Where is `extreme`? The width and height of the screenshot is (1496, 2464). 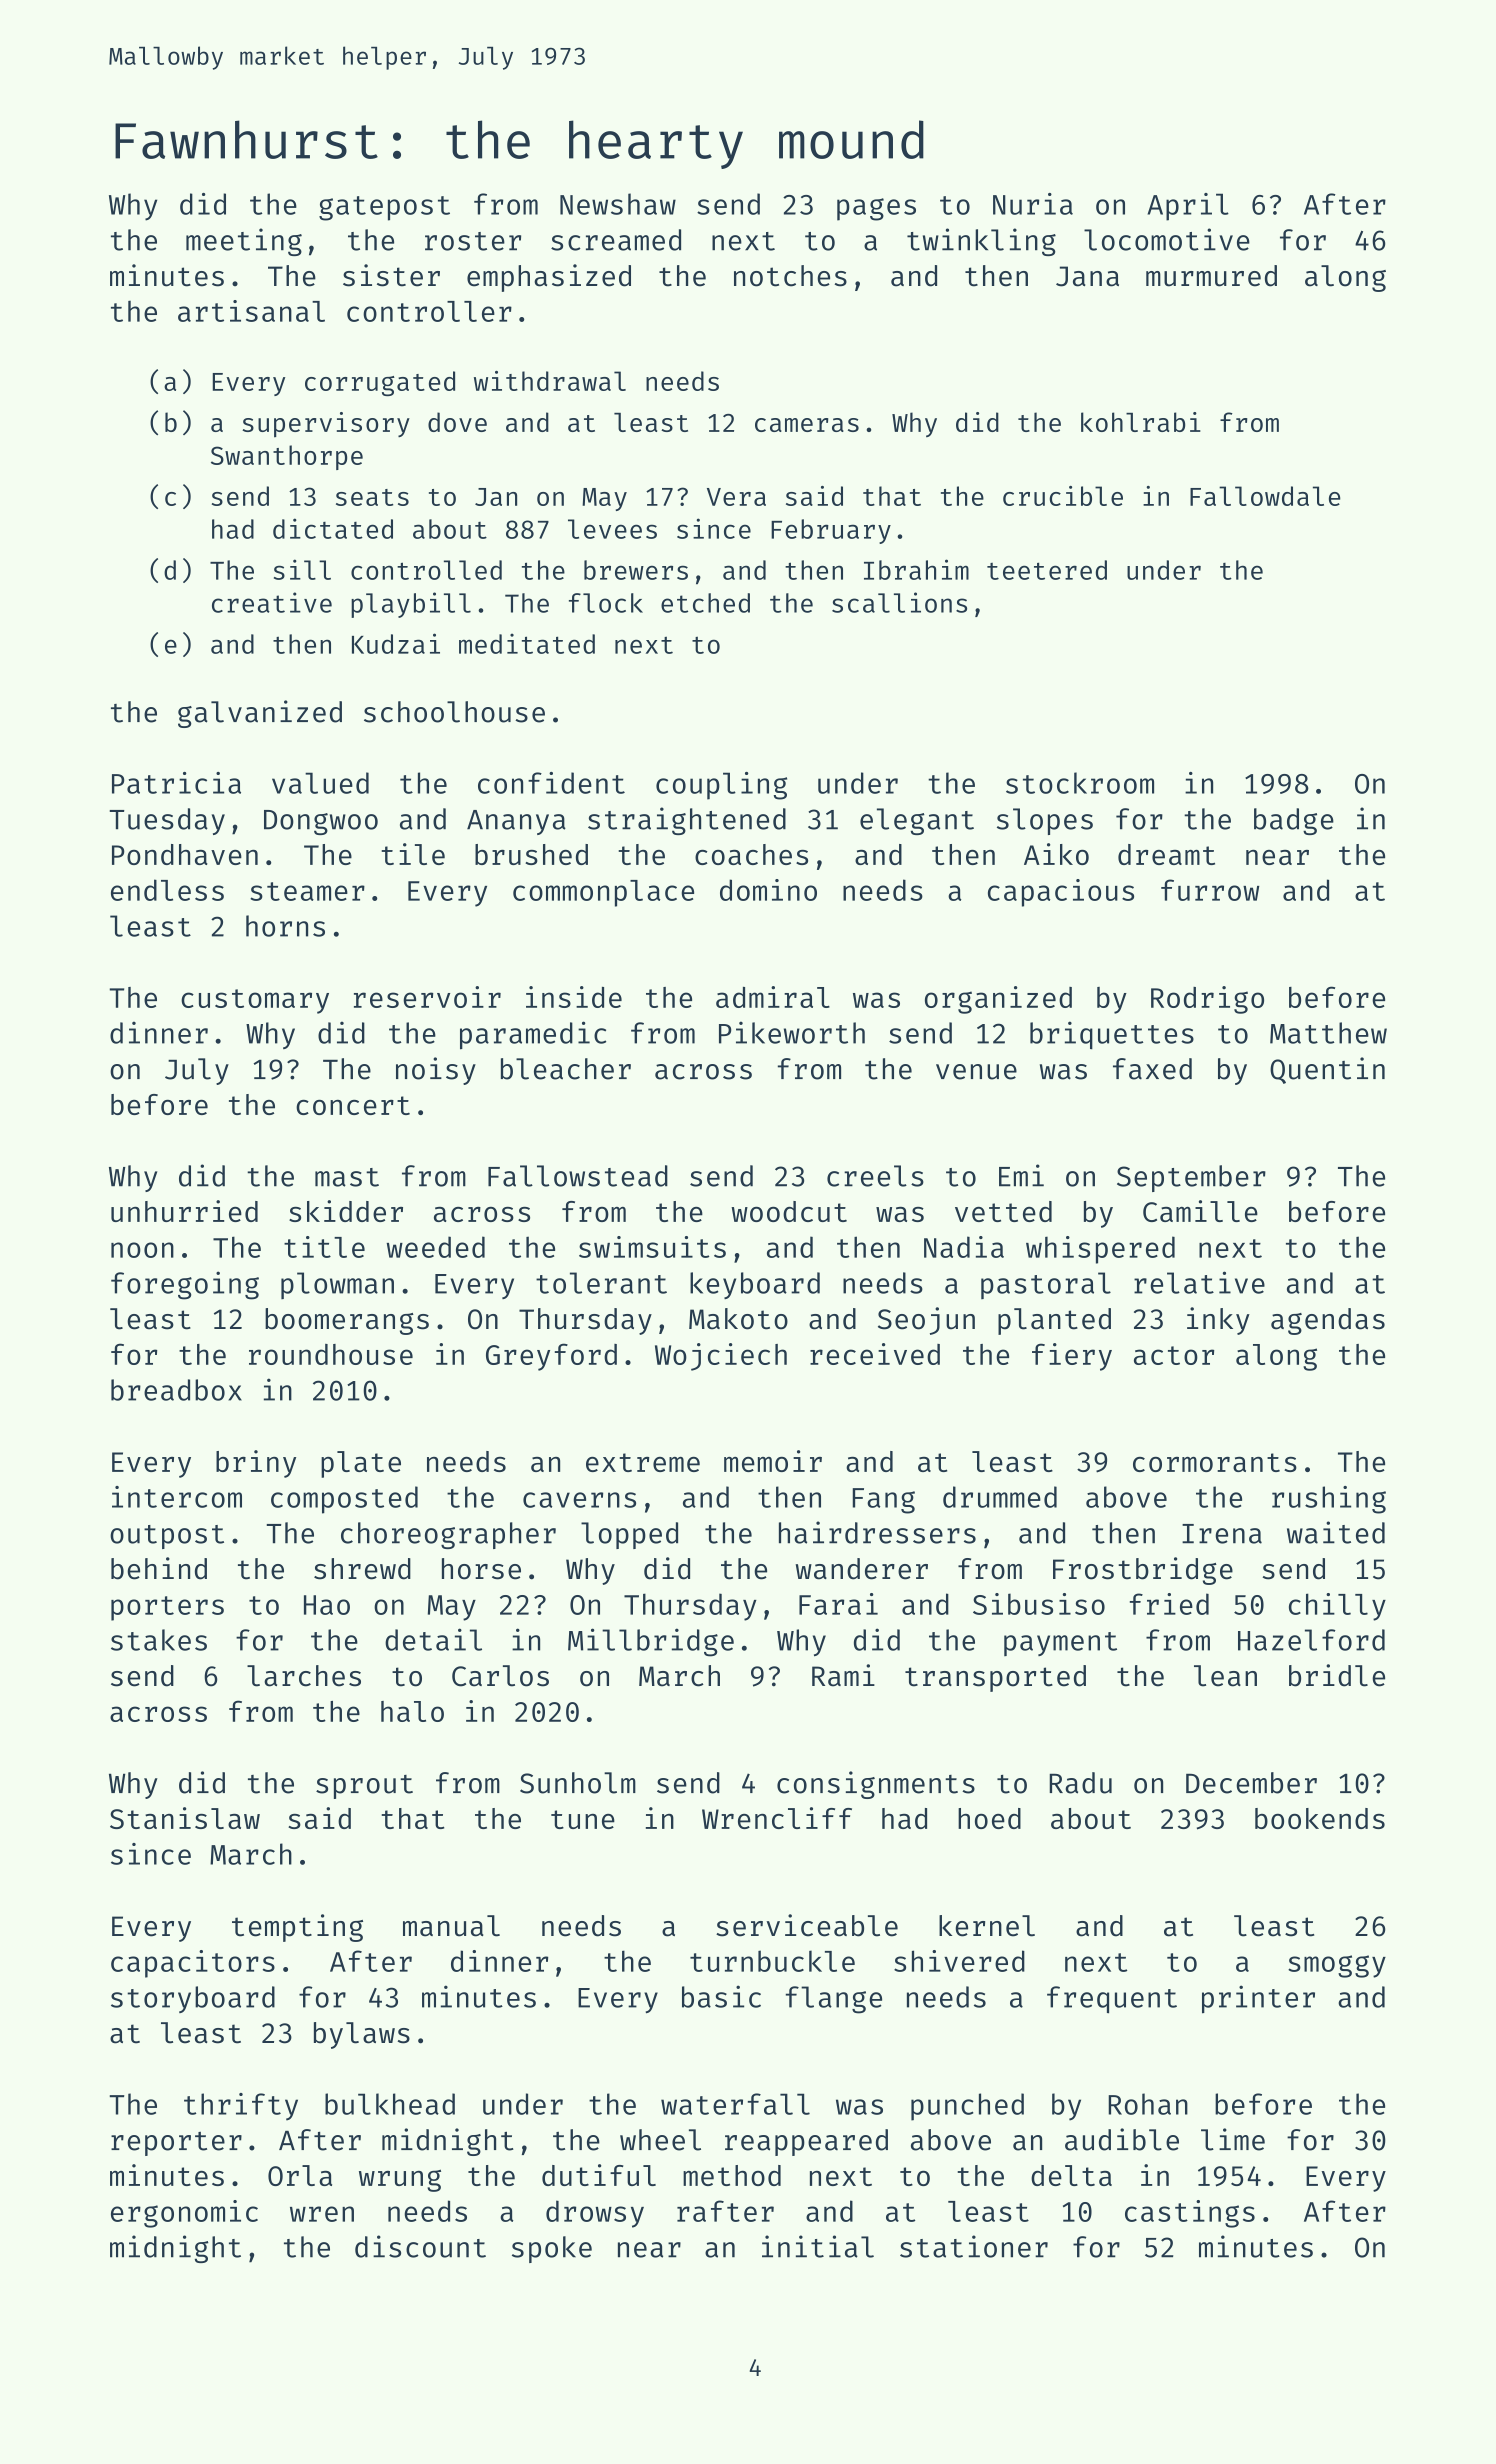 extreme is located at coordinates (643, 1462).
